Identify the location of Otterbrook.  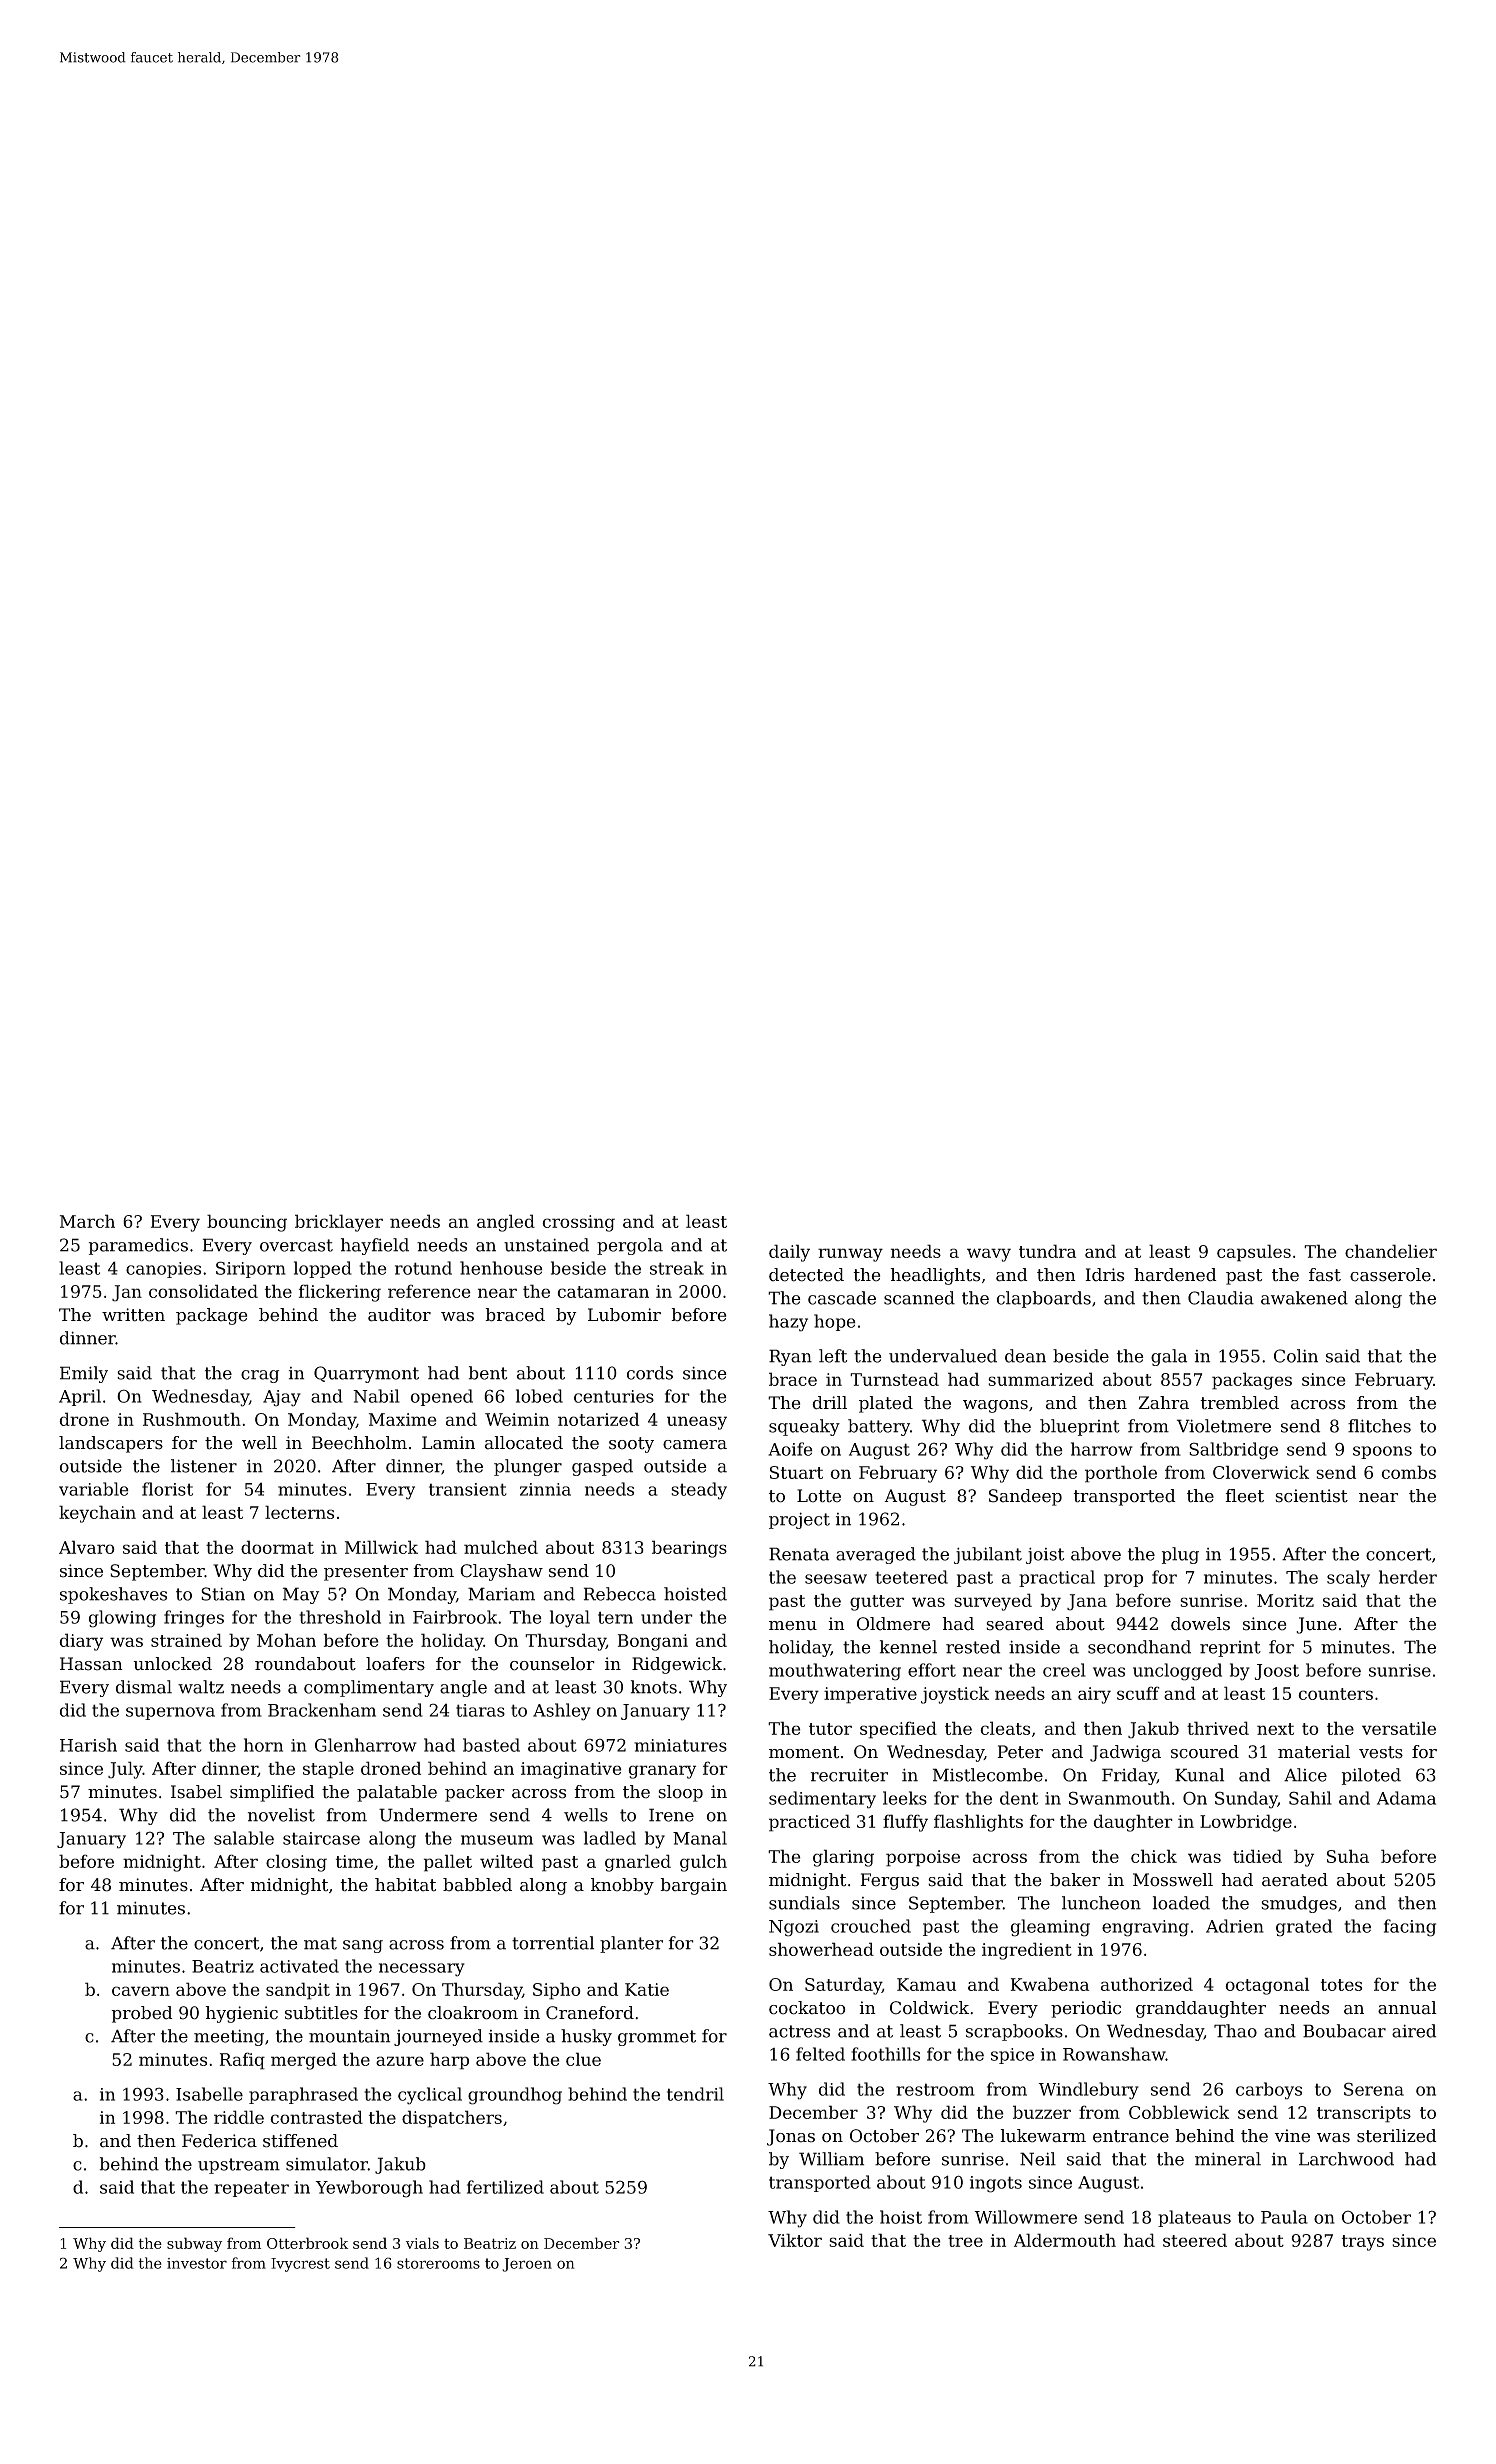
(307, 2243).
